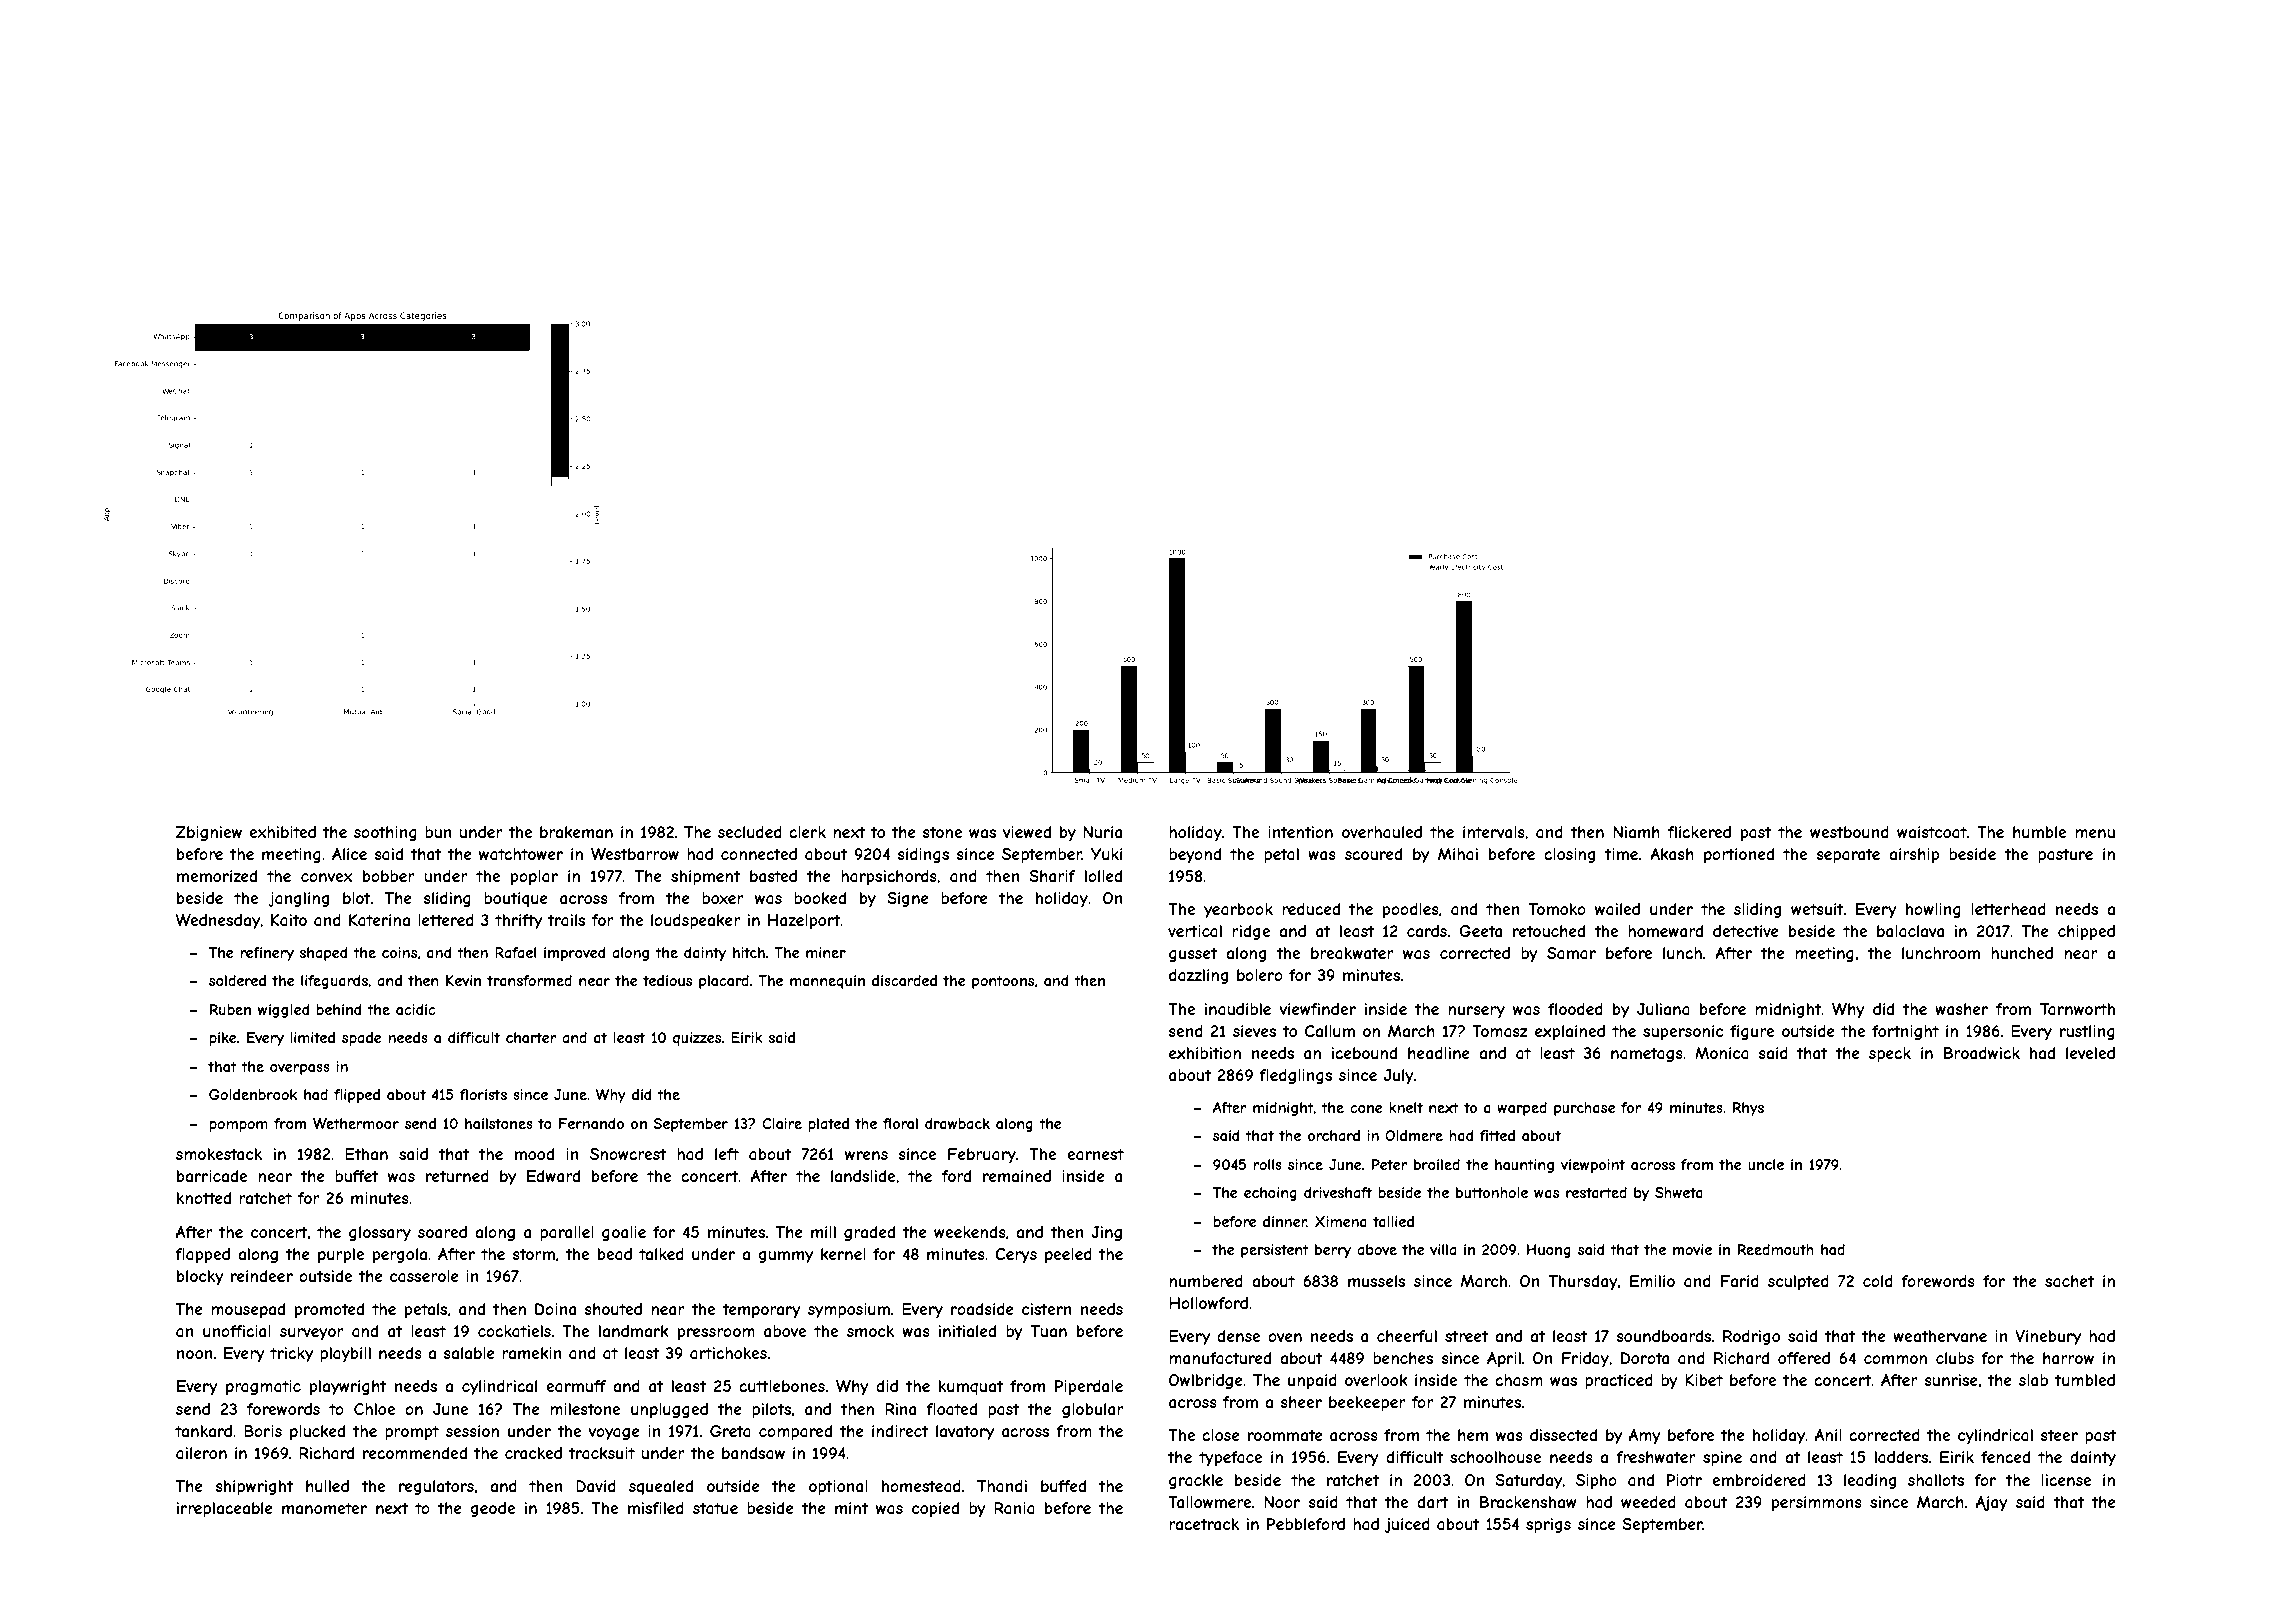  What do you see at coordinates (1648, 1502) in the document?
I see `weeded` at bounding box center [1648, 1502].
